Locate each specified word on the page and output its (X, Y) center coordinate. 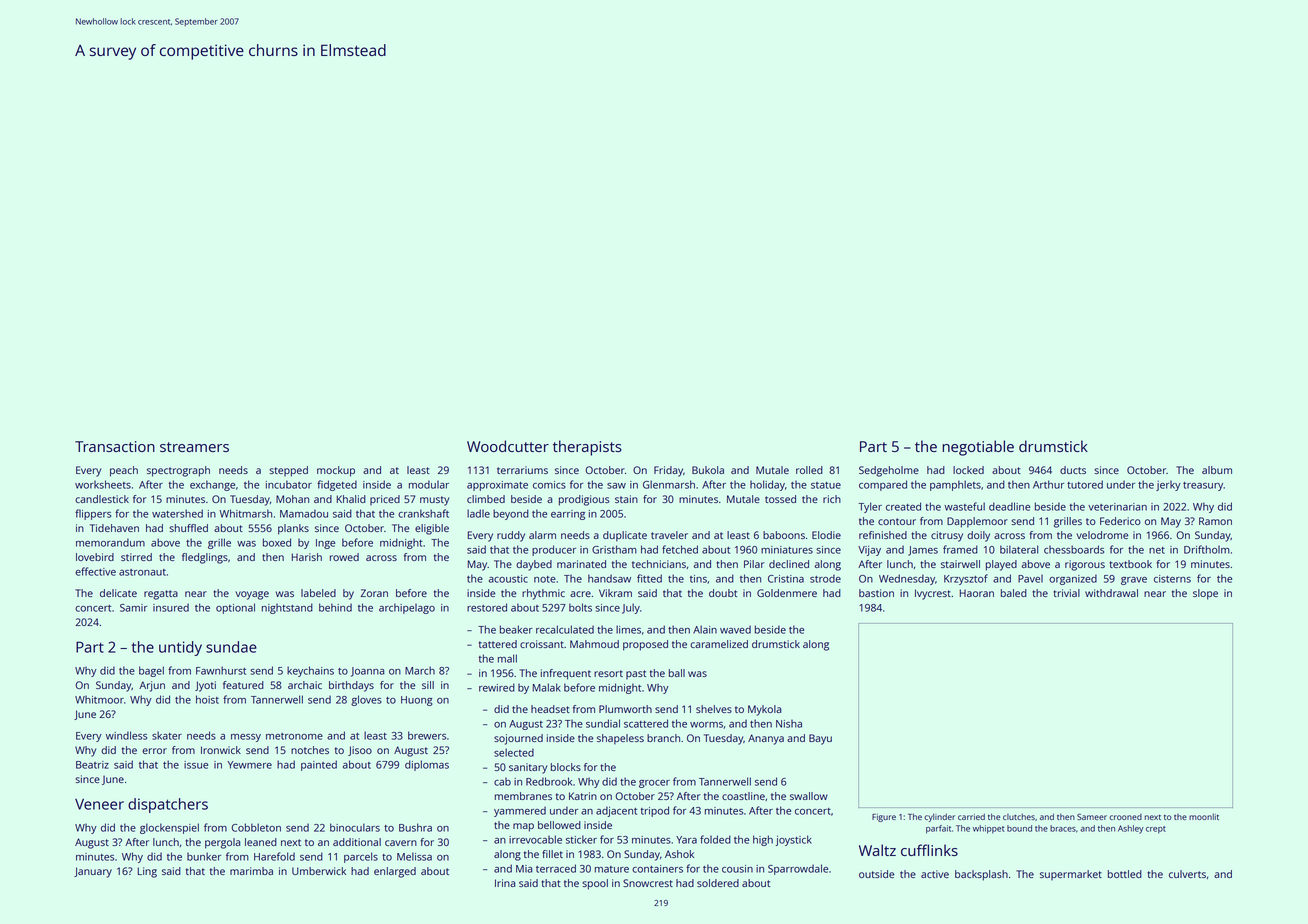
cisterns (1172, 579)
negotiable (978, 448)
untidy (180, 648)
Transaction (115, 446)
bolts (580, 607)
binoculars (355, 827)
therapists (587, 448)
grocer (654, 784)
